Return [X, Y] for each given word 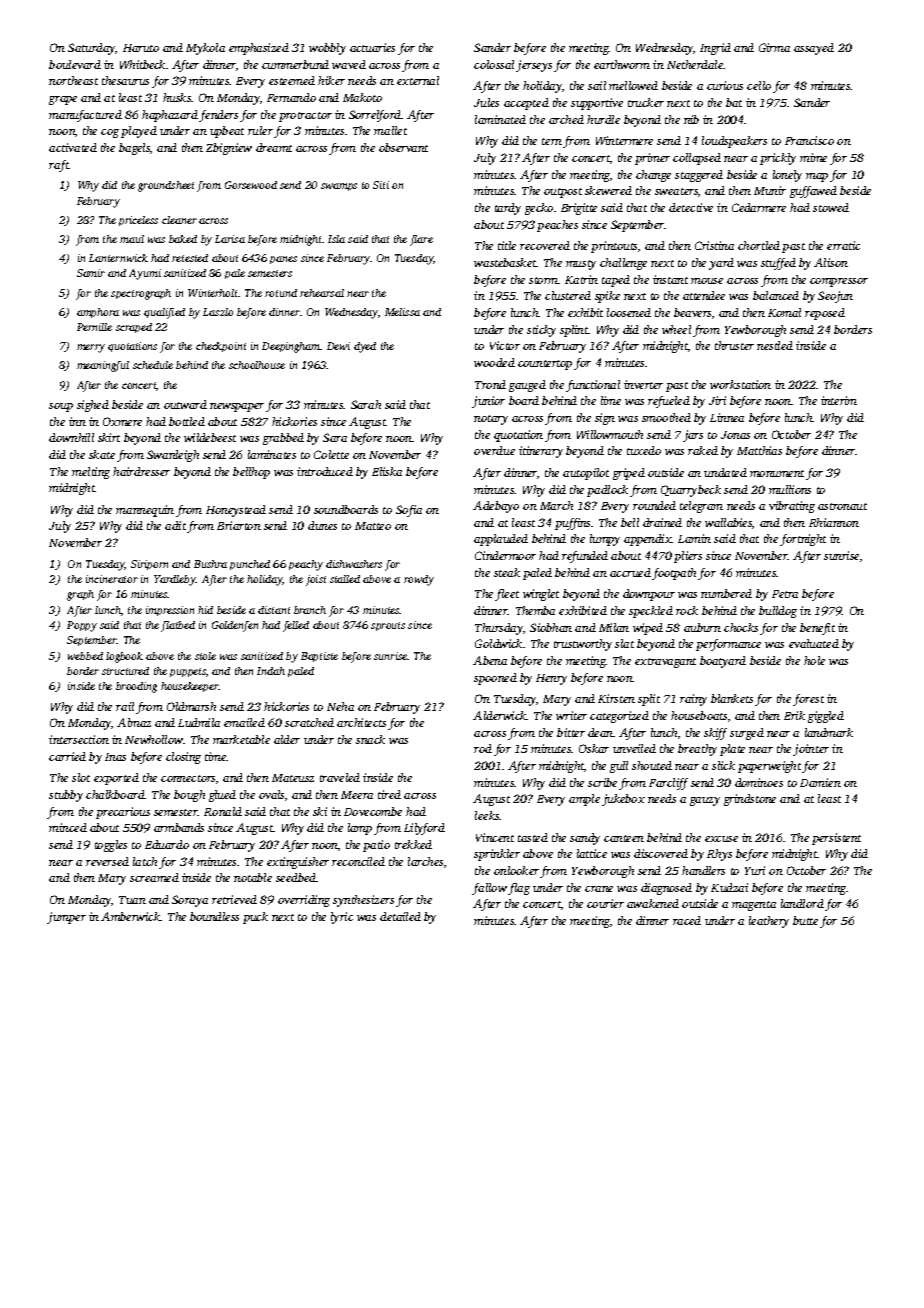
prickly [778, 159]
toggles [111, 846]
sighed [93, 406]
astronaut [842, 506]
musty [581, 265]
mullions [790, 489]
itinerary [541, 452]
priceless [138, 221]
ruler [260, 130]
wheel [676, 329]
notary [491, 420]
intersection [79, 739]
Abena [490, 660]
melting [91, 473]
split [649, 700]
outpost [563, 193]
